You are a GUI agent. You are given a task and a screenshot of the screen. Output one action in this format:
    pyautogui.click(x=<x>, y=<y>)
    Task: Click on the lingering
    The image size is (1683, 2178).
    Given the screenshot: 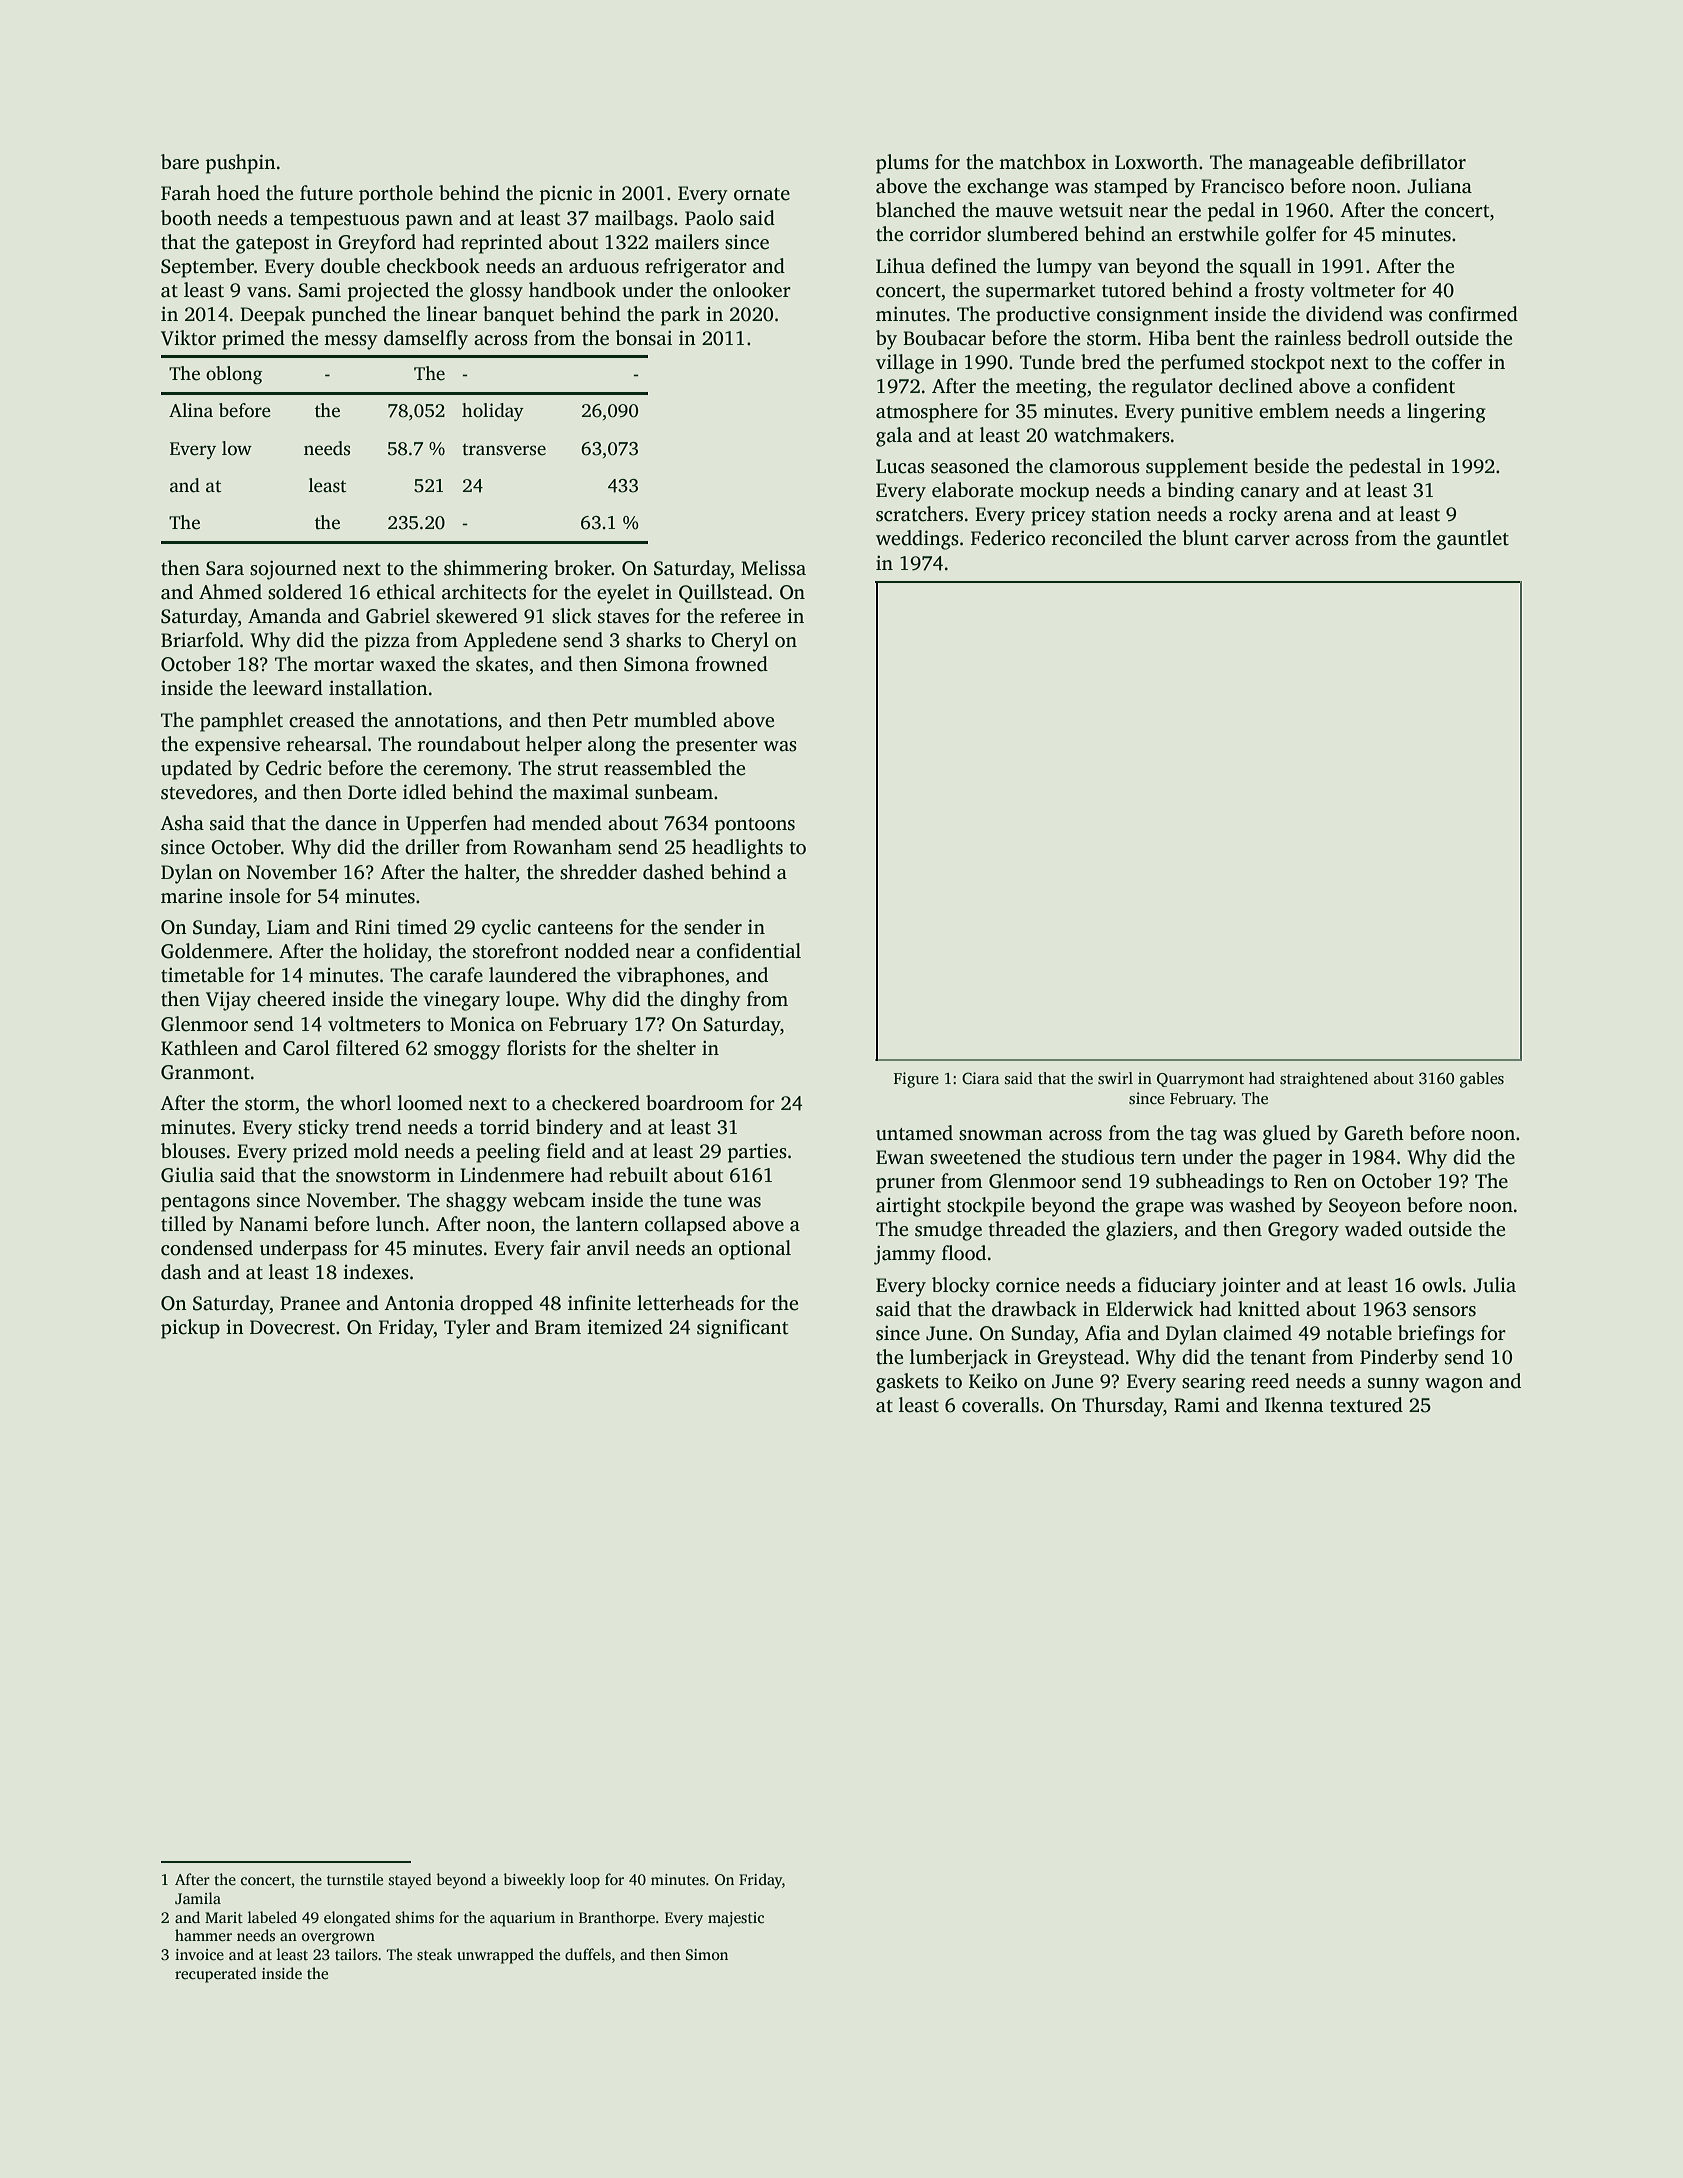 What is the action you would take?
    pyautogui.click(x=1446, y=413)
